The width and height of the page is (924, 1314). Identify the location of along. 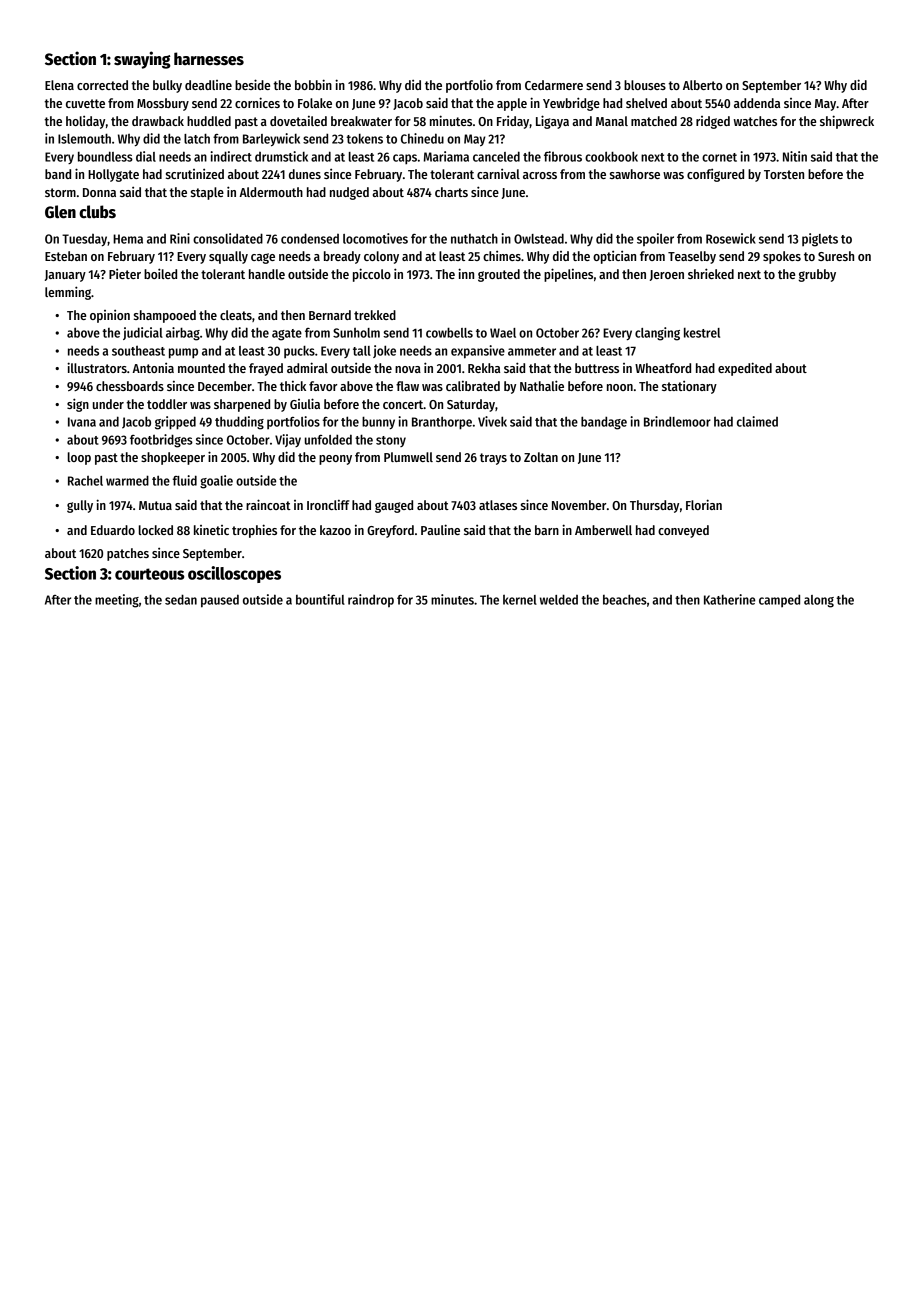
(819, 601).
